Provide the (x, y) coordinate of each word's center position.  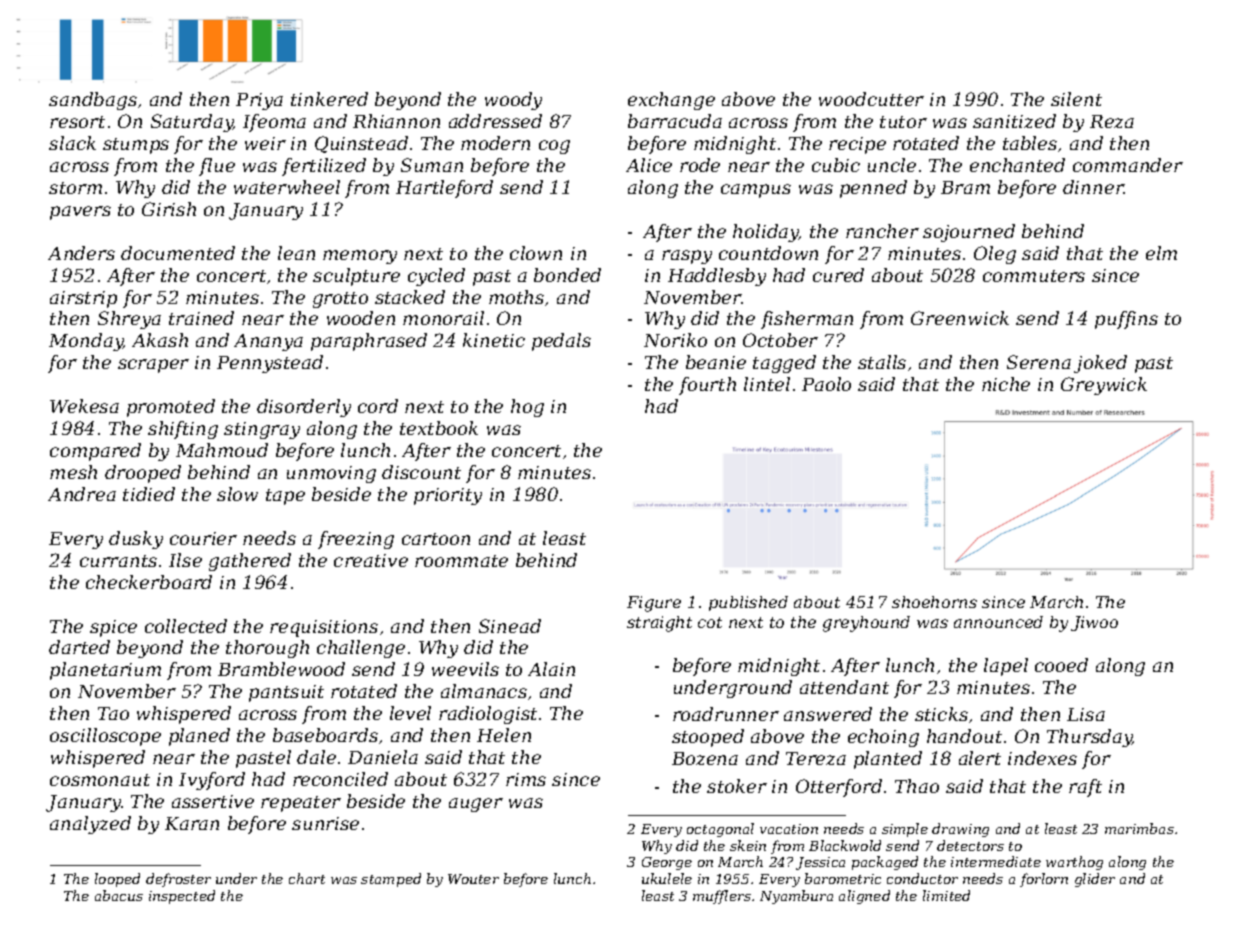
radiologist (488, 715)
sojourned (969, 233)
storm (75, 188)
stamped (391, 880)
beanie (716, 362)
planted (888, 760)
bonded (567, 275)
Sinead (510, 626)
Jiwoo (1094, 623)
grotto (340, 300)
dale (316, 757)
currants (118, 561)
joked (1100, 364)
